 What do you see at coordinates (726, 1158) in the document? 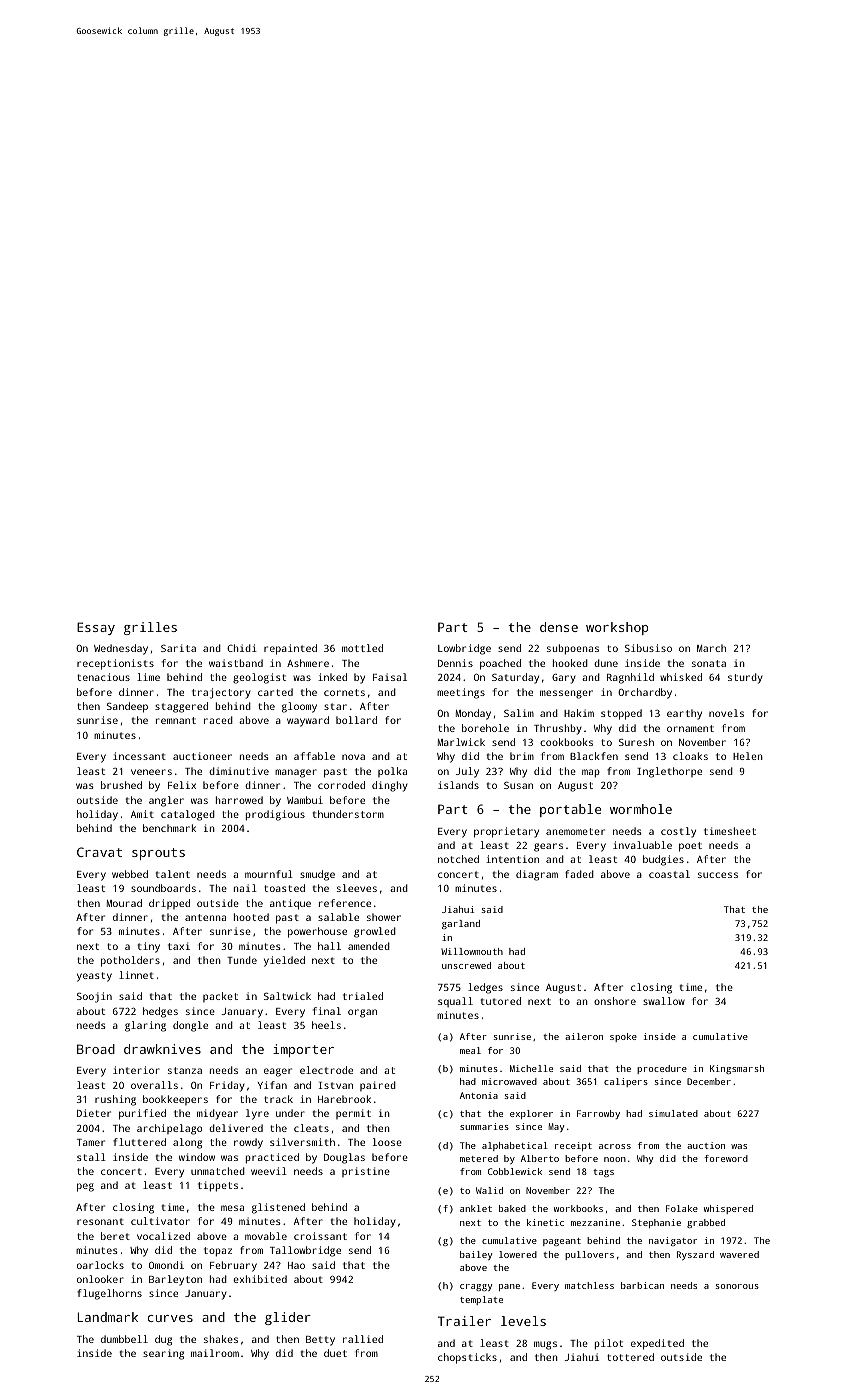
I see `foreword` at bounding box center [726, 1158].
